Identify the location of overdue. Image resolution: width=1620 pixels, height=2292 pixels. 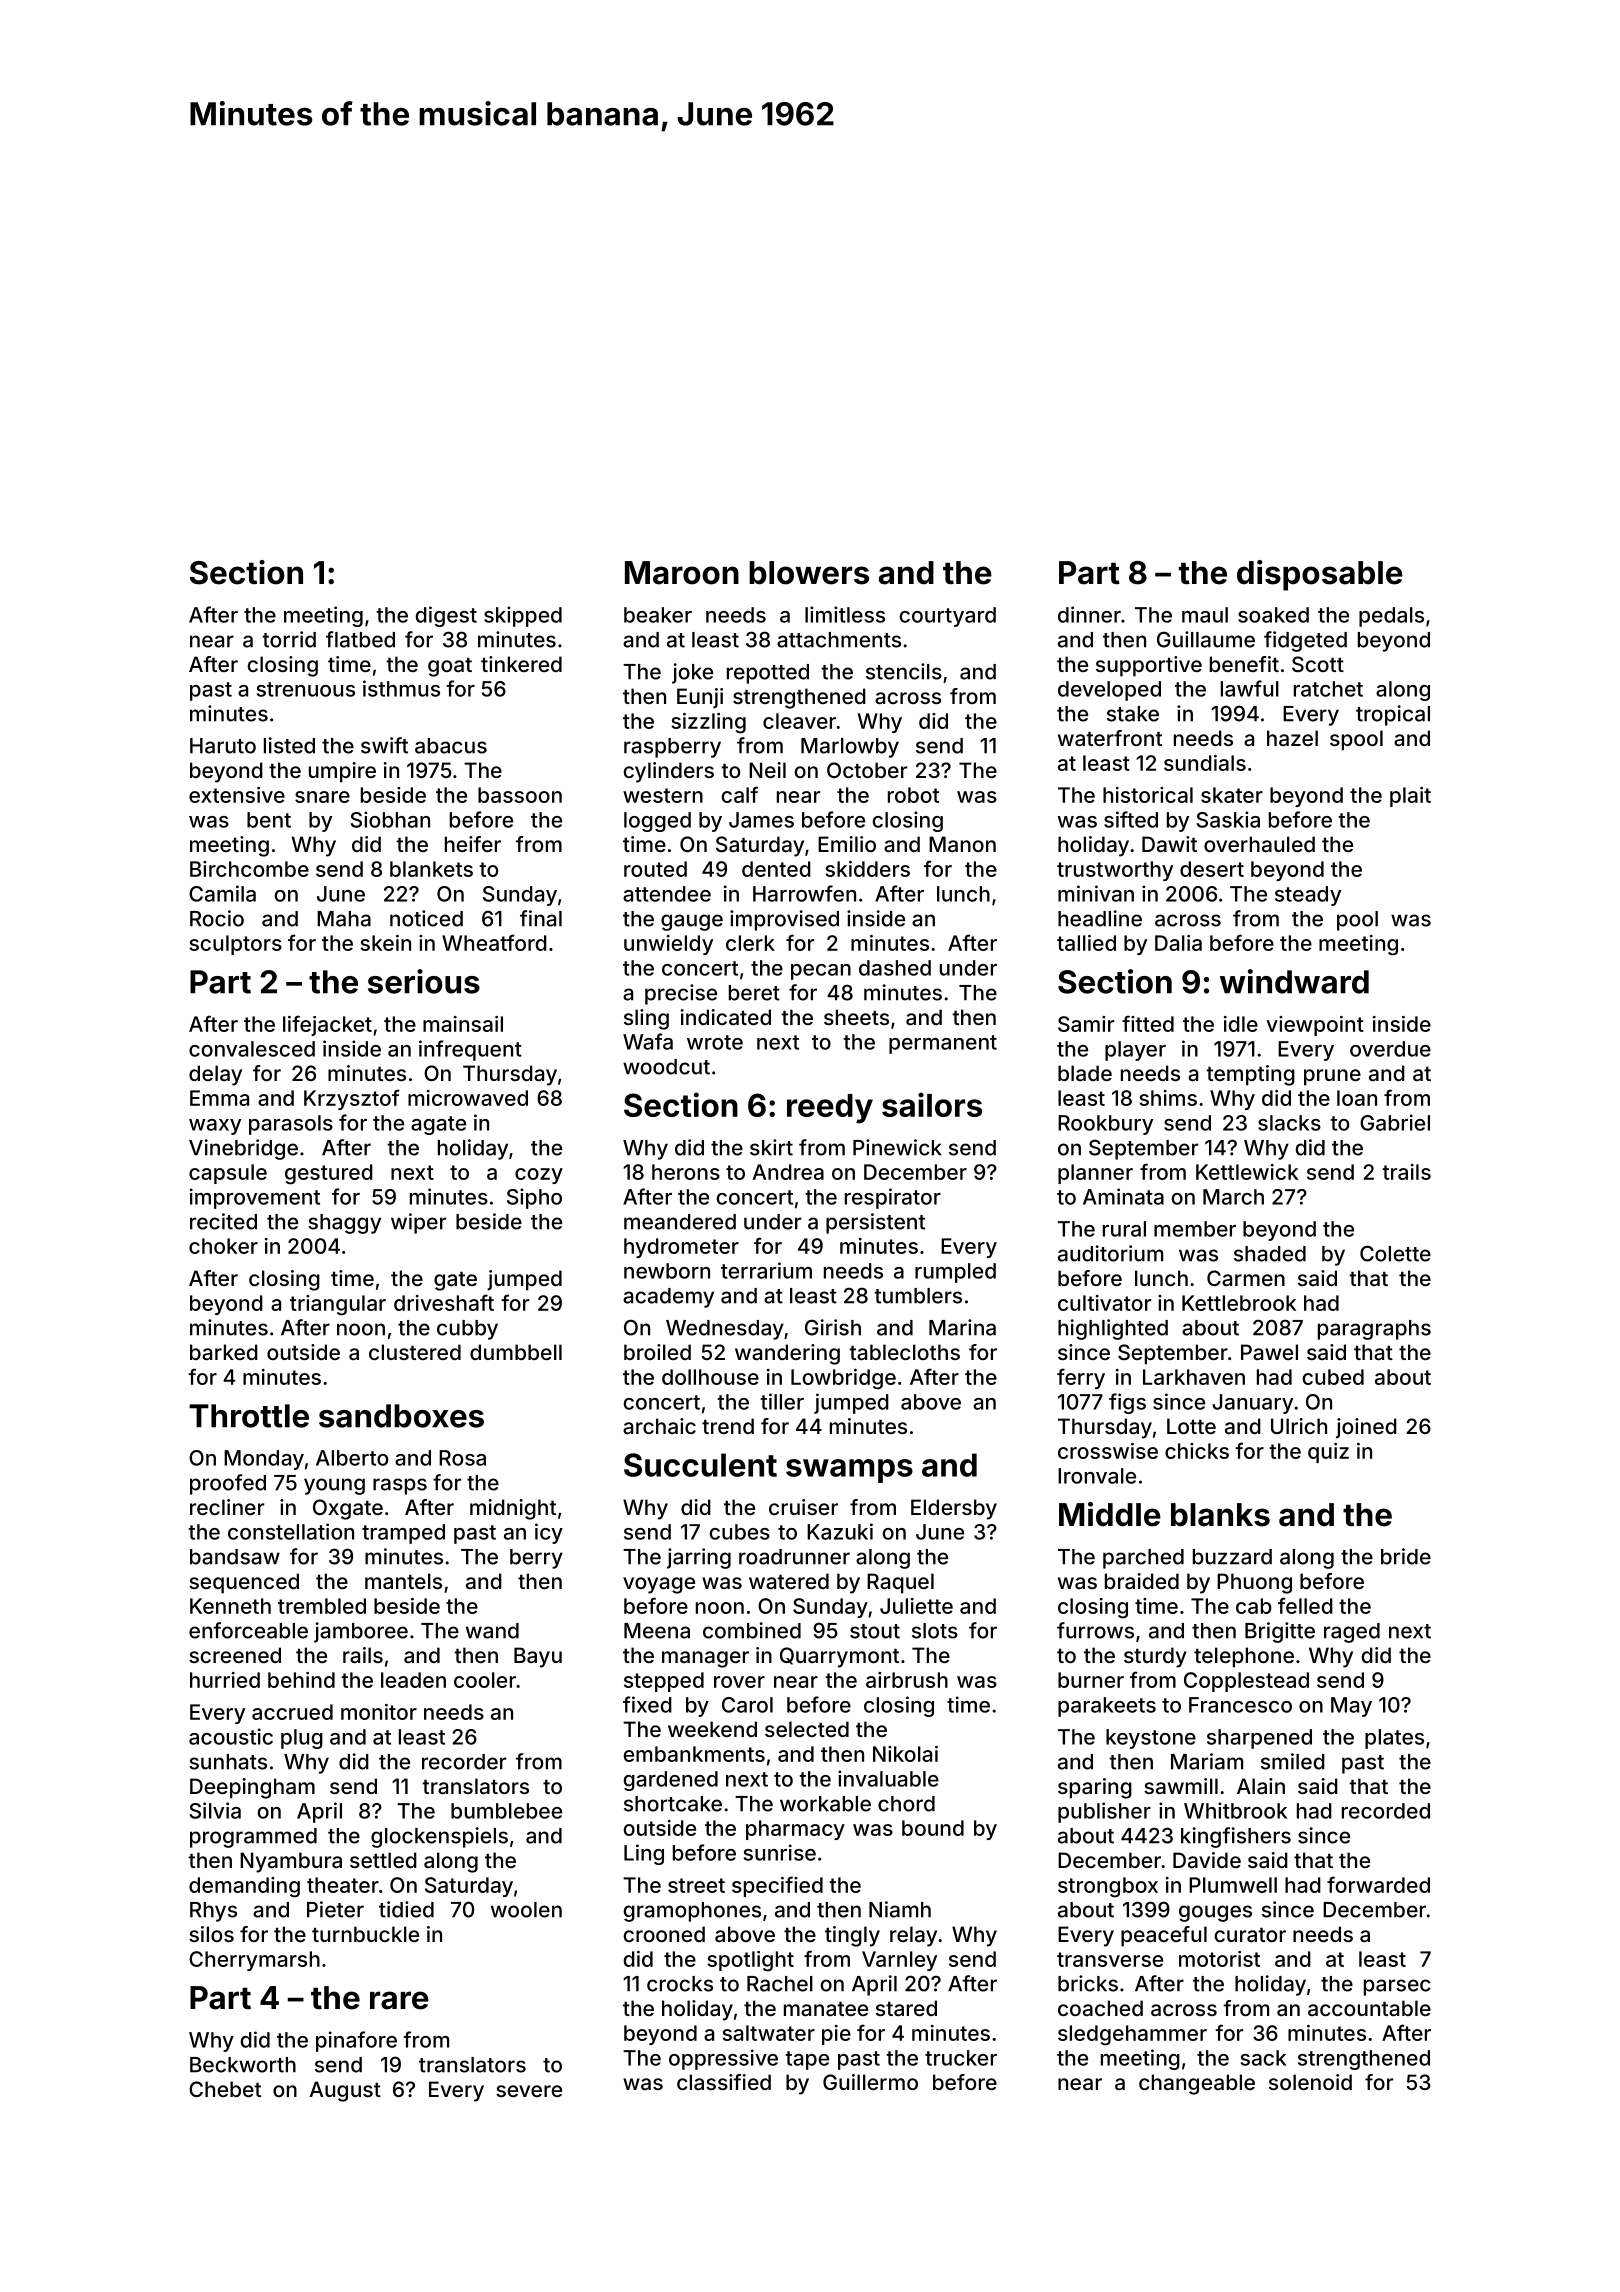
(1390, 1049).
